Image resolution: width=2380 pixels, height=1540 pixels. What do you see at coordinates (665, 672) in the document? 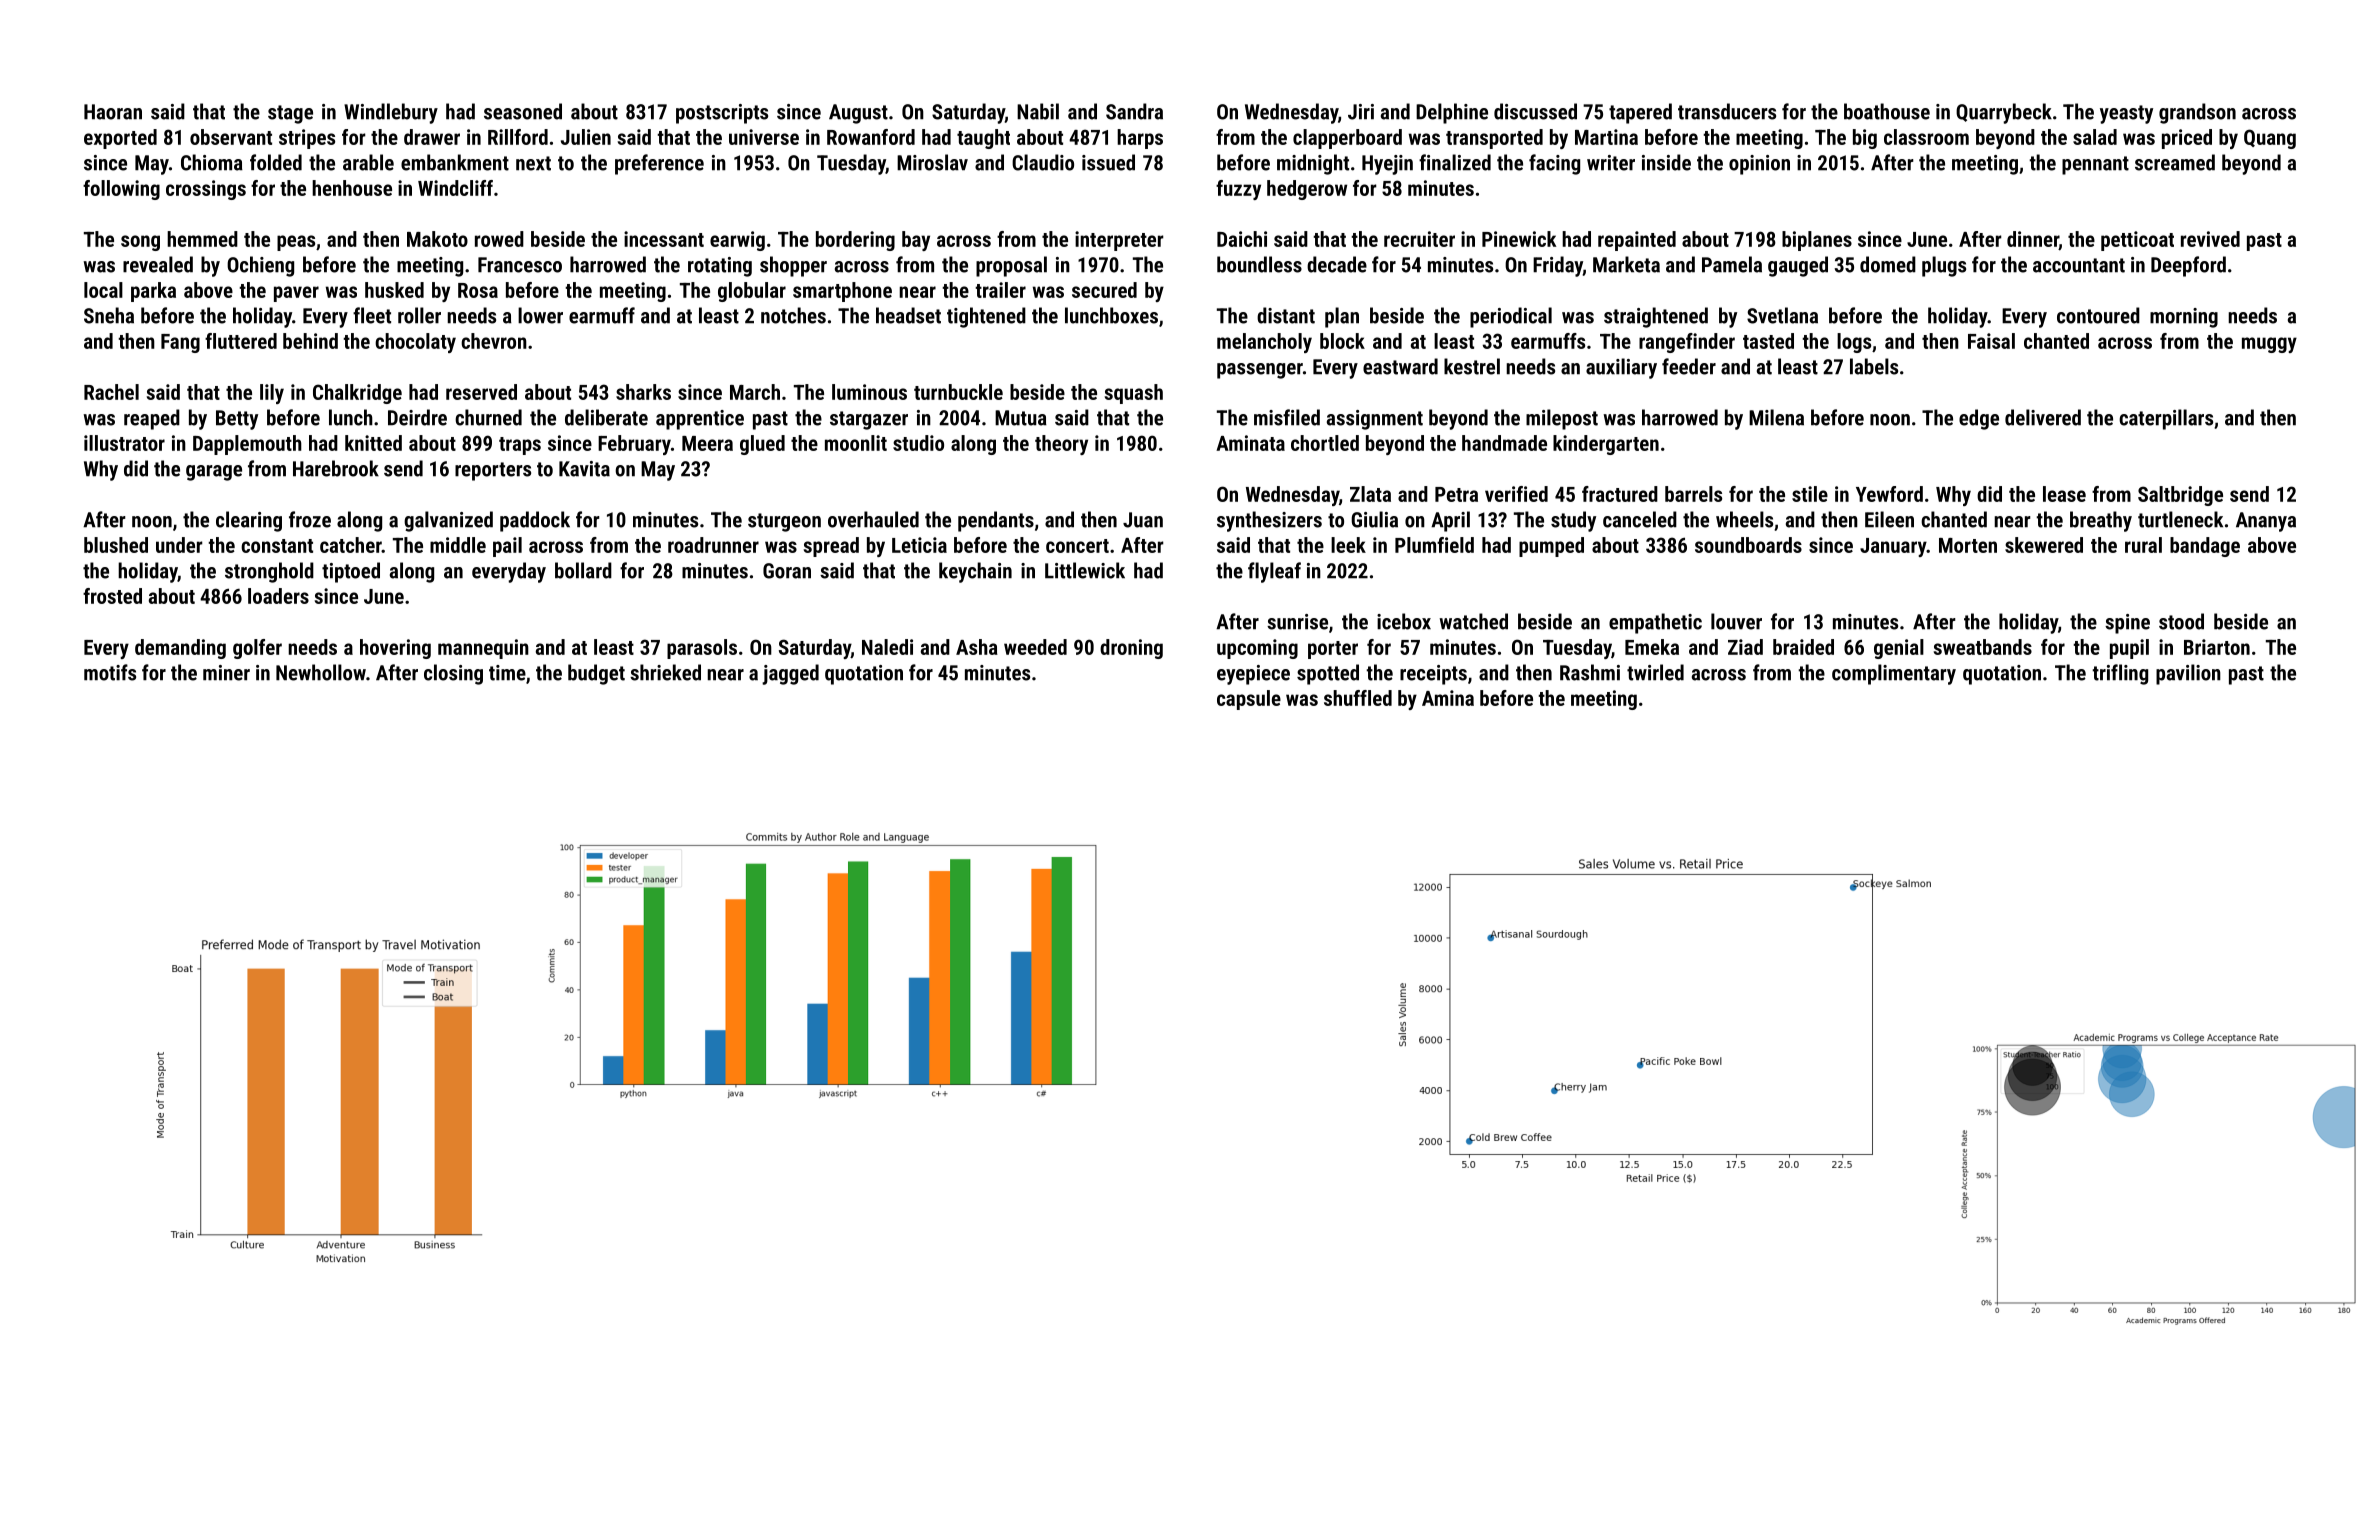
I see `shrieked` at bounding box center [665, 672].
